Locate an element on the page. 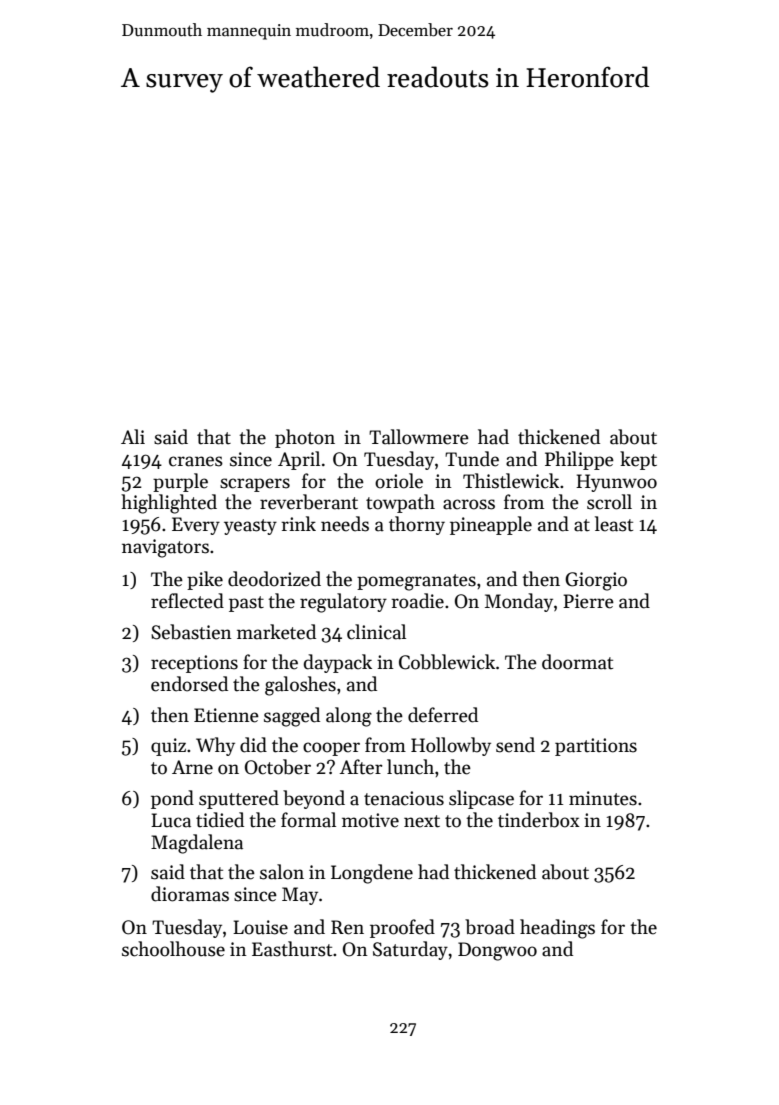  Hyunwoo is located at coordinates (616, 483).
